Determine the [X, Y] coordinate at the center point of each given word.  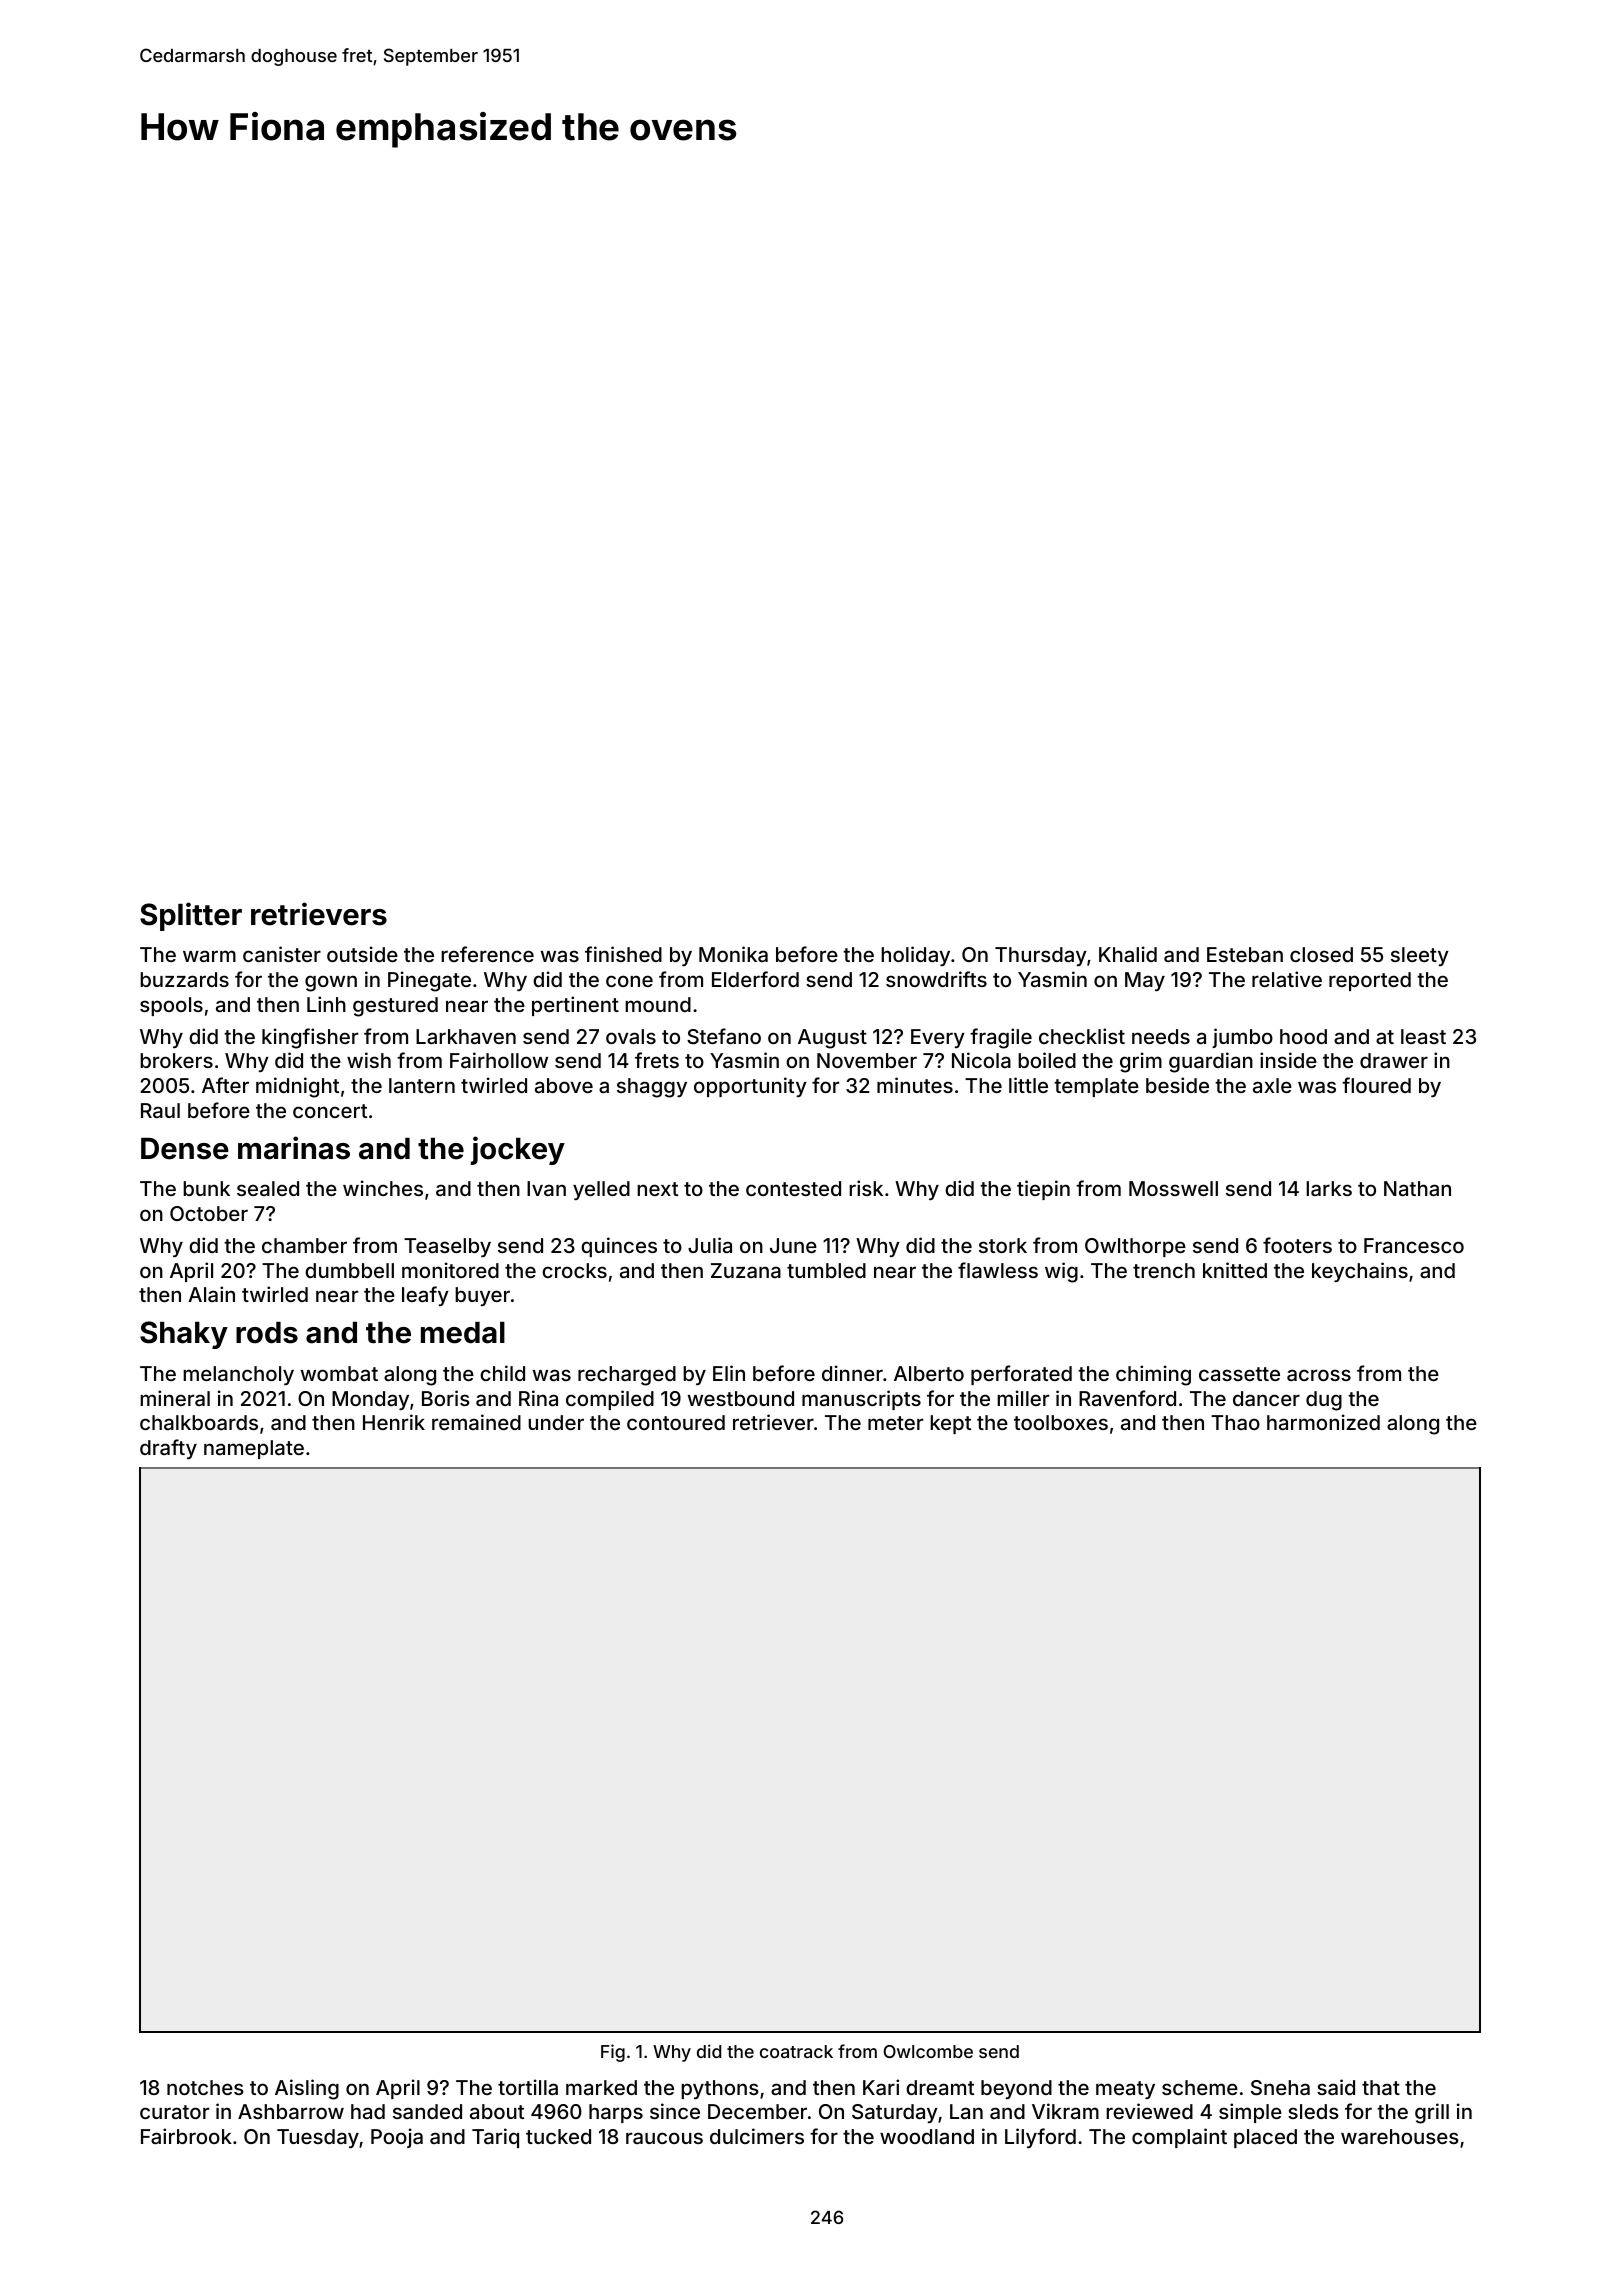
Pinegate [429, 981]
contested [793, 1188]
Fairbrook [186, 2136]
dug [1324, 1401]
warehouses [1400, 2136]
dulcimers [757, 2136]
